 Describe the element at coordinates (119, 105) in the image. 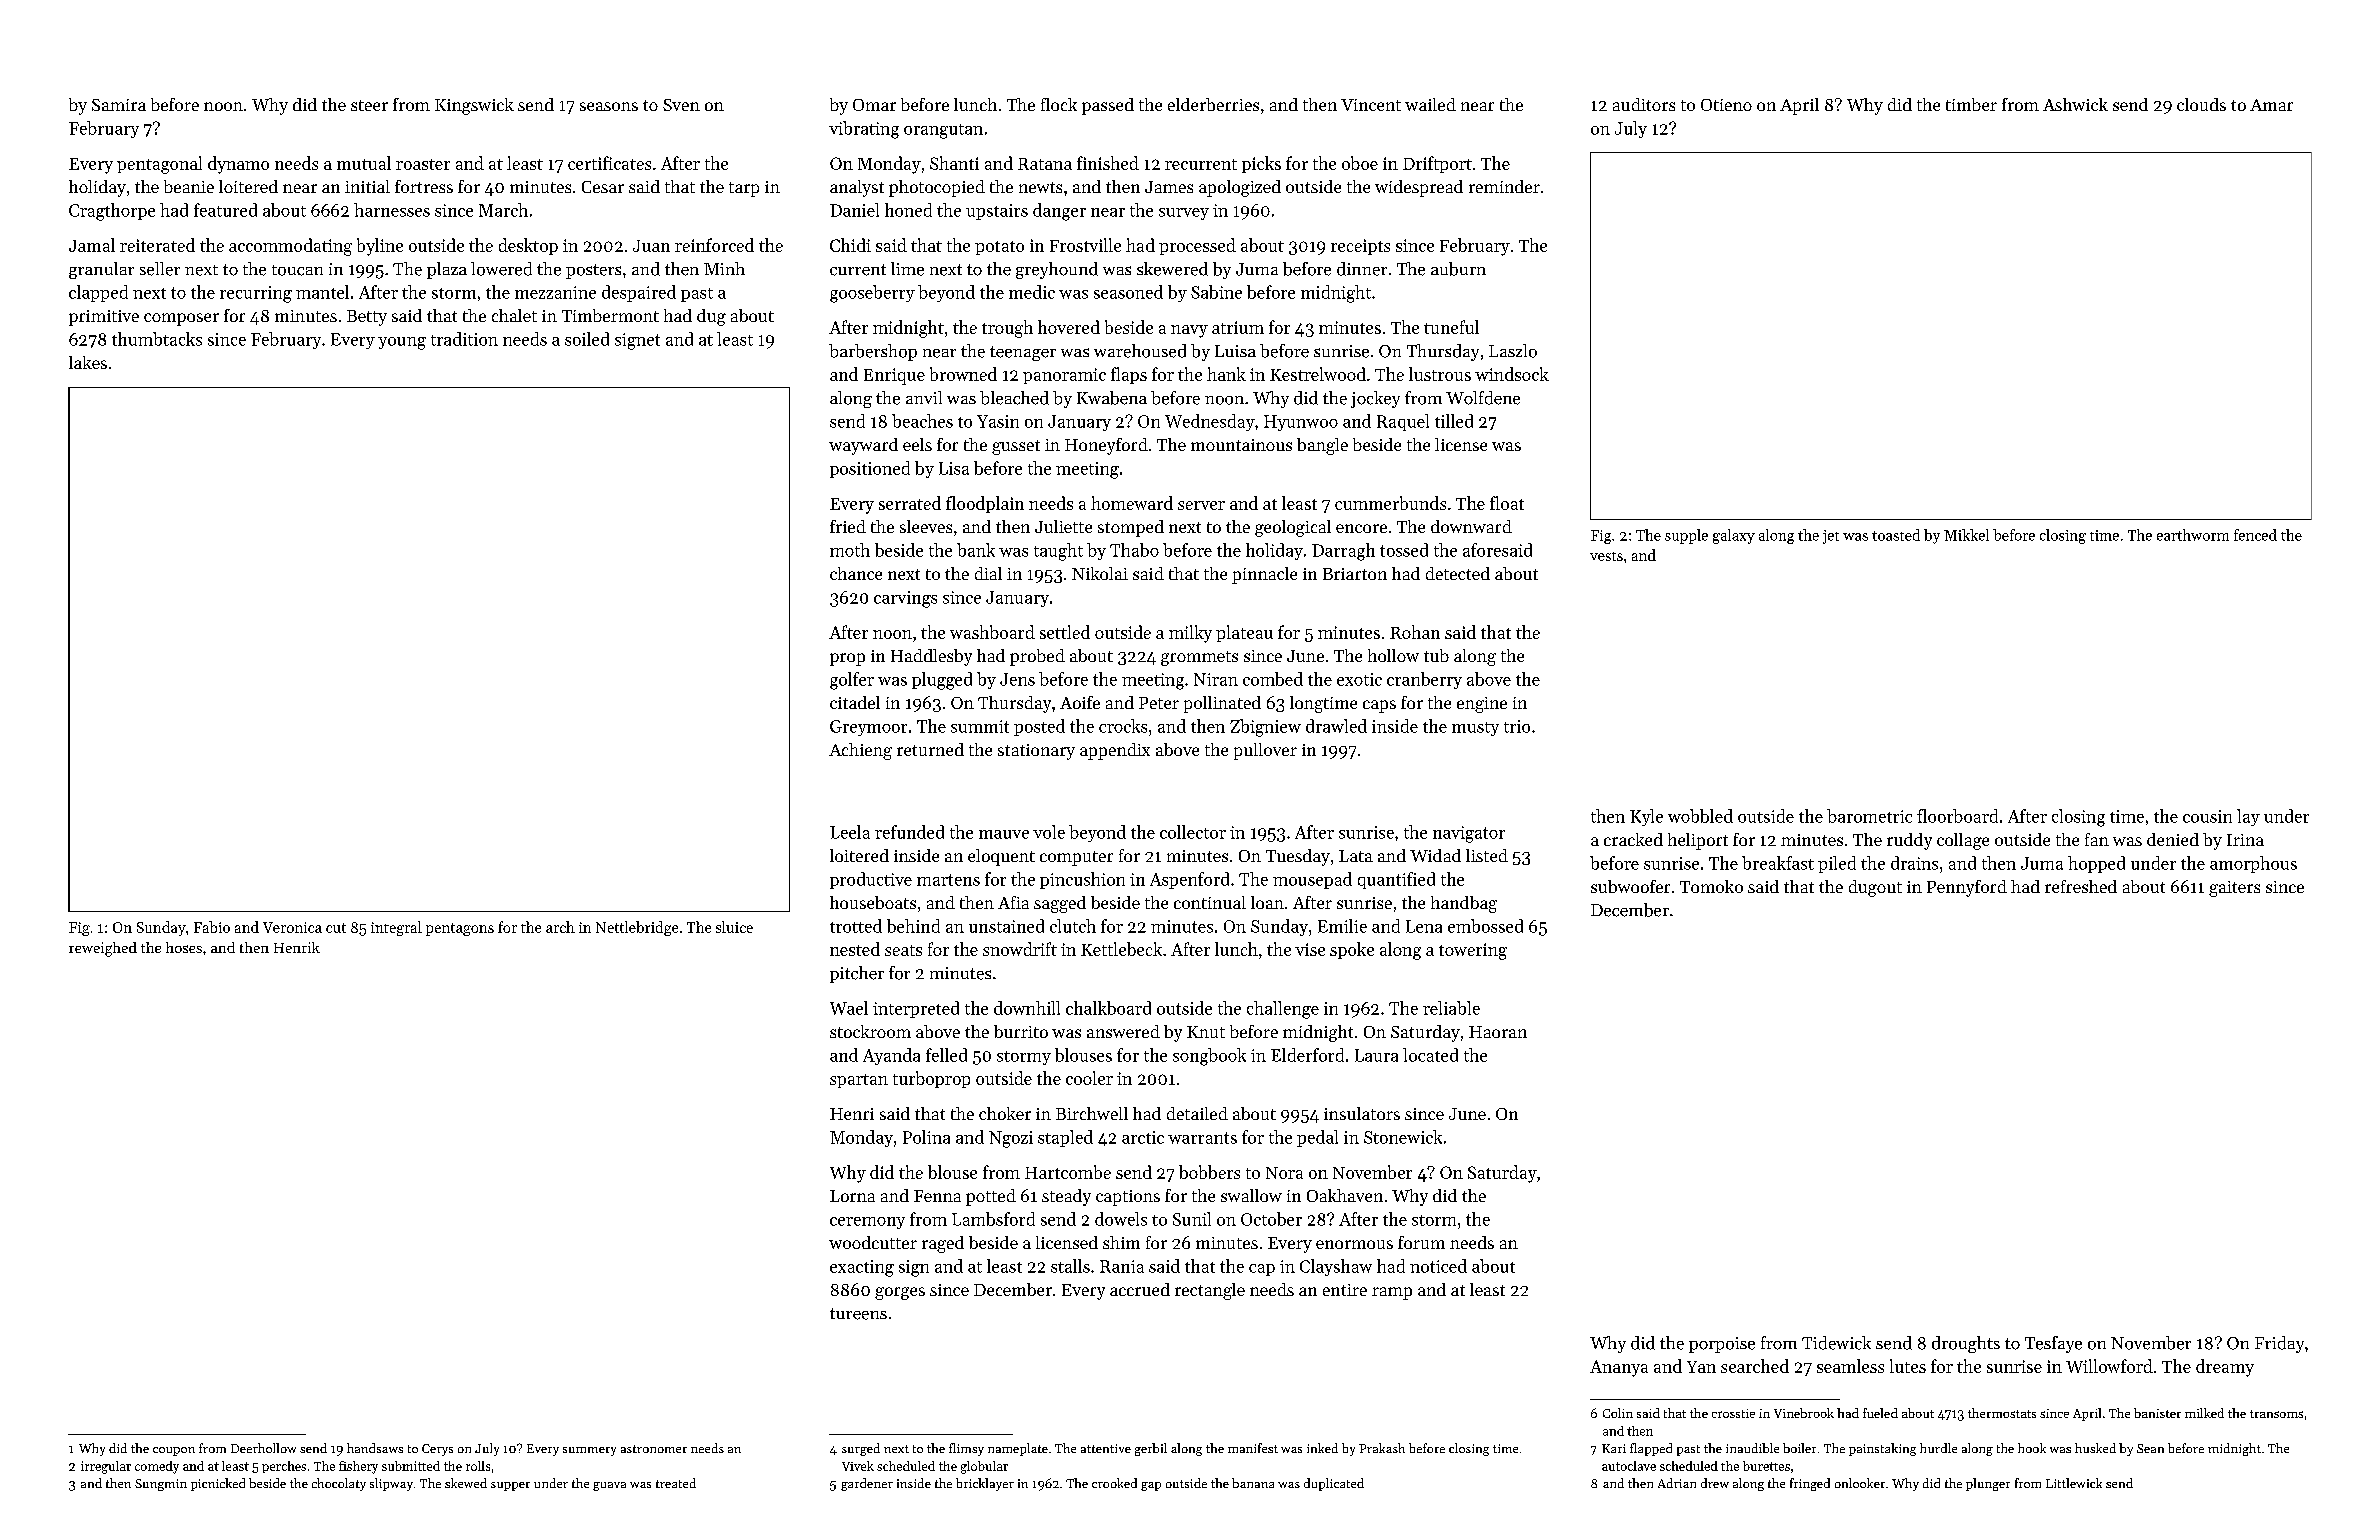

I see `Samira` at that location.
